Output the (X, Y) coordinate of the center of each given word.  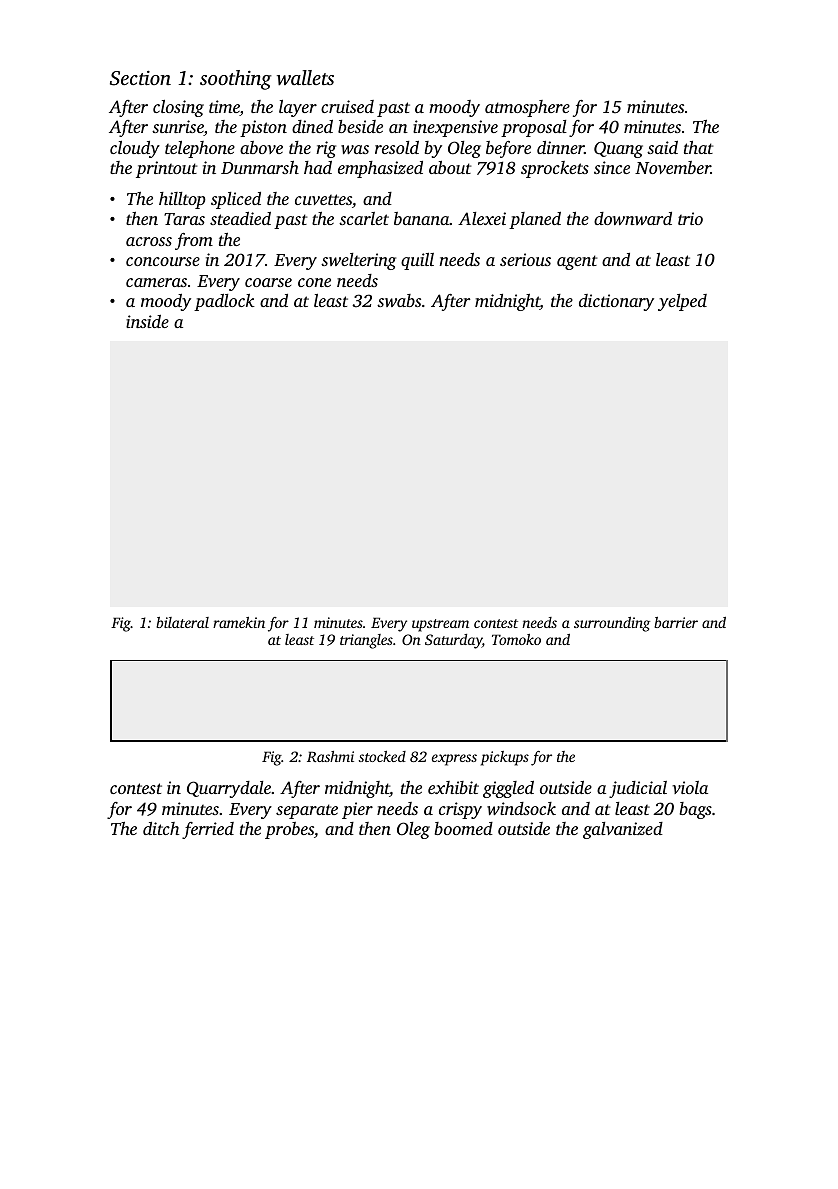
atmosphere (527, 108)
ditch (161, 828)
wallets (305, 77)
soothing (236, 80)
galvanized (623, 830)
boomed (463, 828)
